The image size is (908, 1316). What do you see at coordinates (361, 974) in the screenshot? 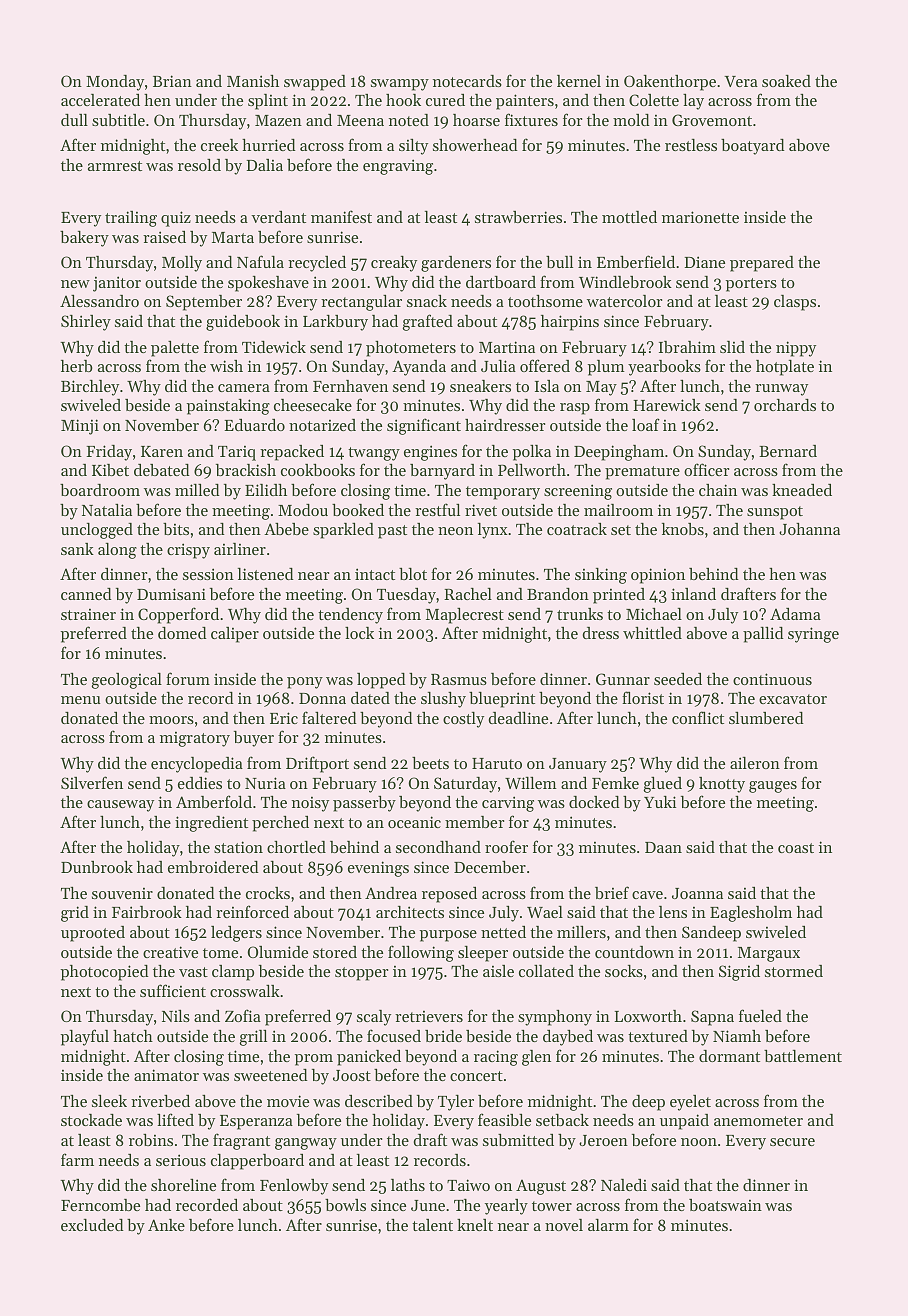
I see `stopper` at bounding box center [361, 974].
